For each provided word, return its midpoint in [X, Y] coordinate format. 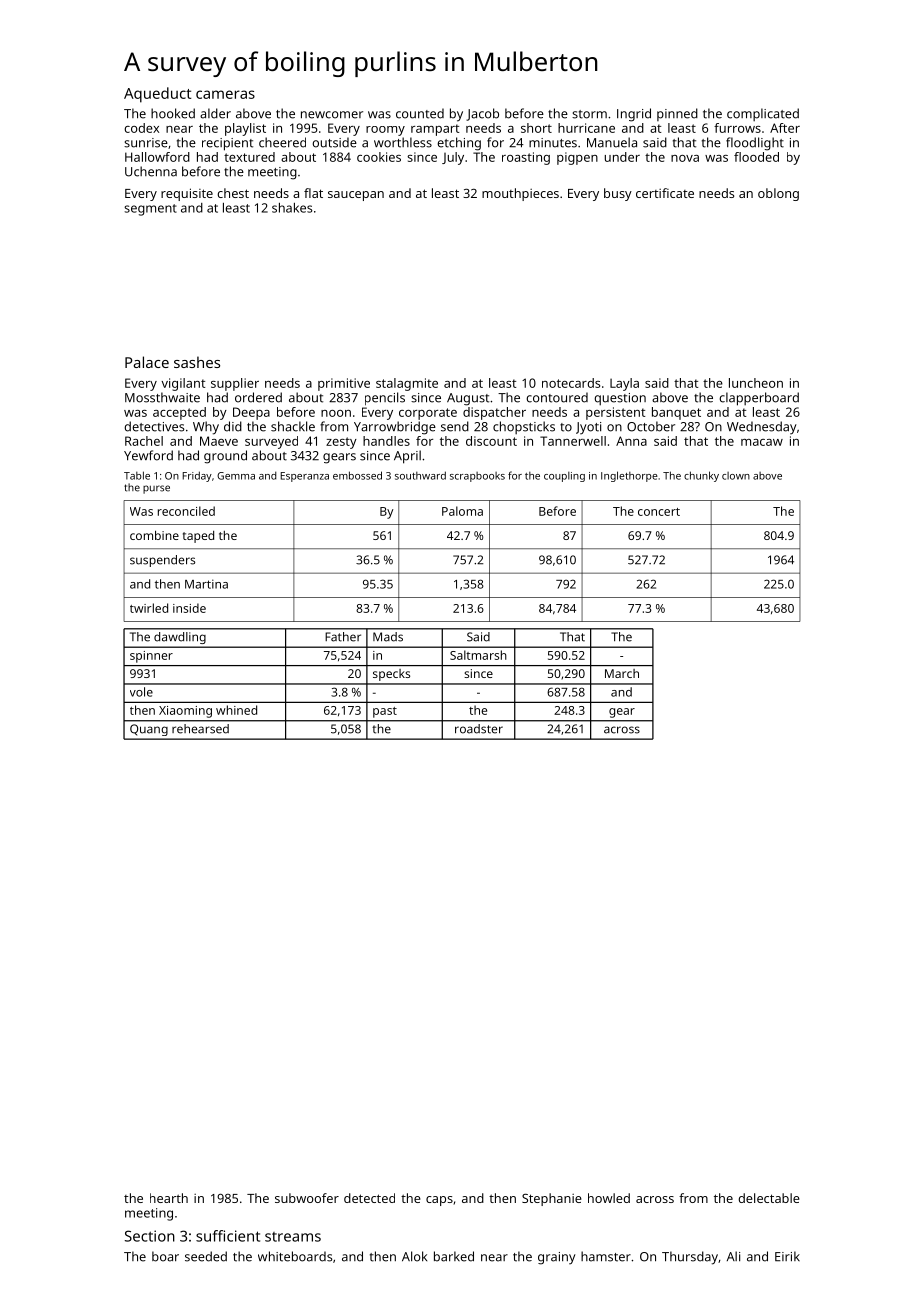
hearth [169, 1198]
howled [609, 1198]
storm [589, 114]
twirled [149, 608]
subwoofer [307, 1198]
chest [233, 193]
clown [736, 476]
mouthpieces [520, 194]
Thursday [690, 1258]
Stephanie [552, 1199]
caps [439, 1201]
